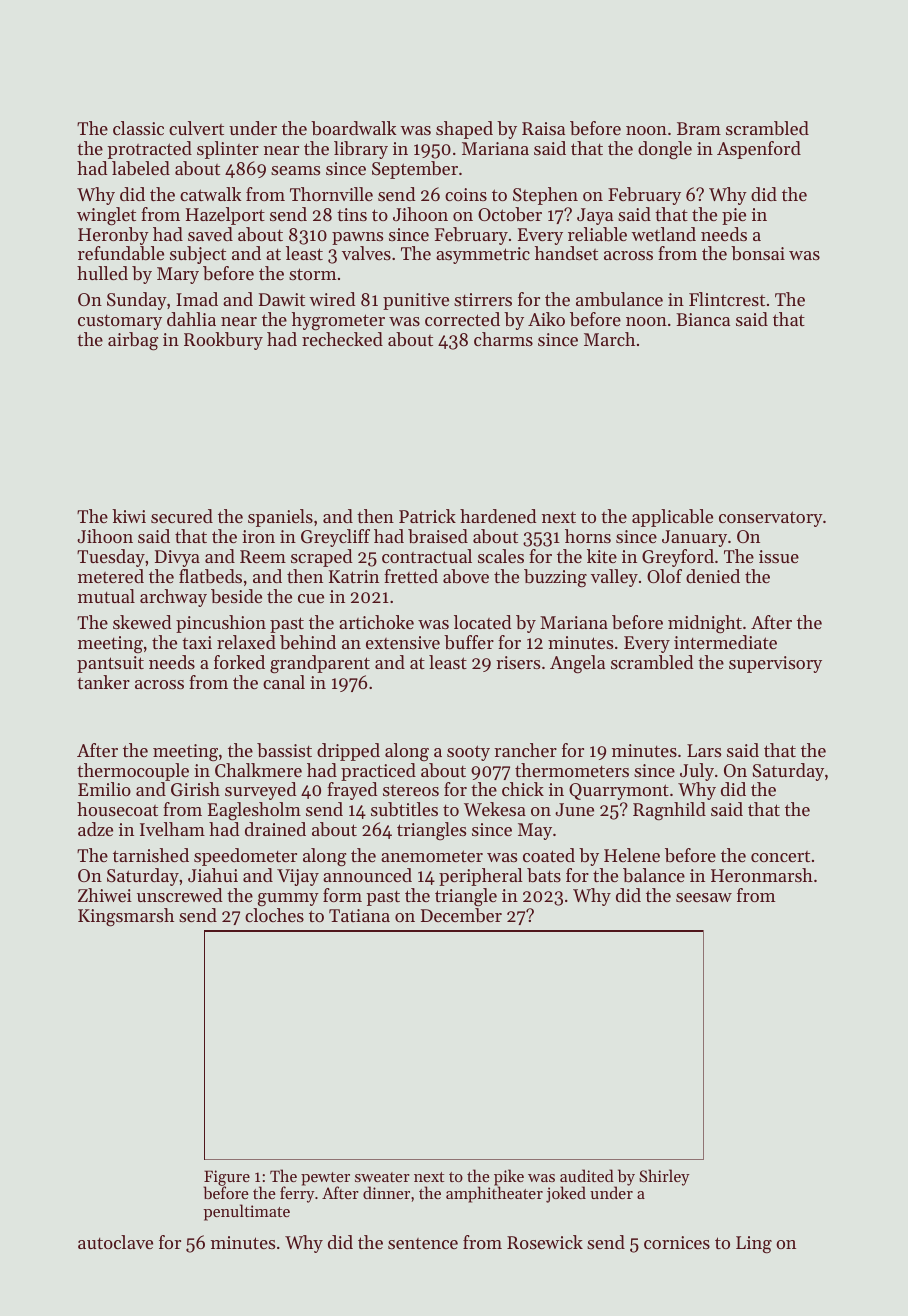  I want to click on sentence, so click(423, 1243).
